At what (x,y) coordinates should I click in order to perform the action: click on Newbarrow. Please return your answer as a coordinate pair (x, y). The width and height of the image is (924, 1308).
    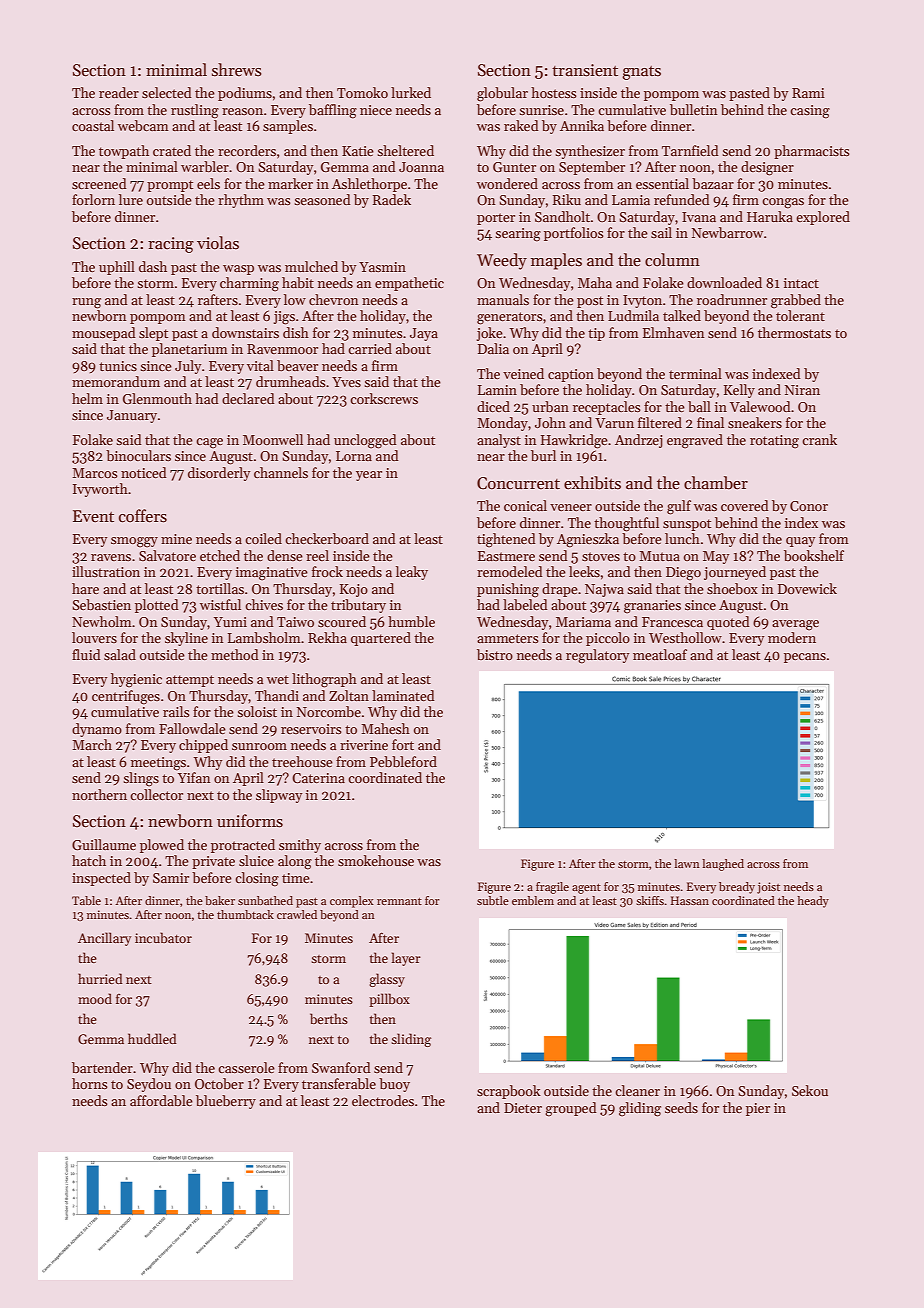
    Looking at the image, I should click on (727, 232).
